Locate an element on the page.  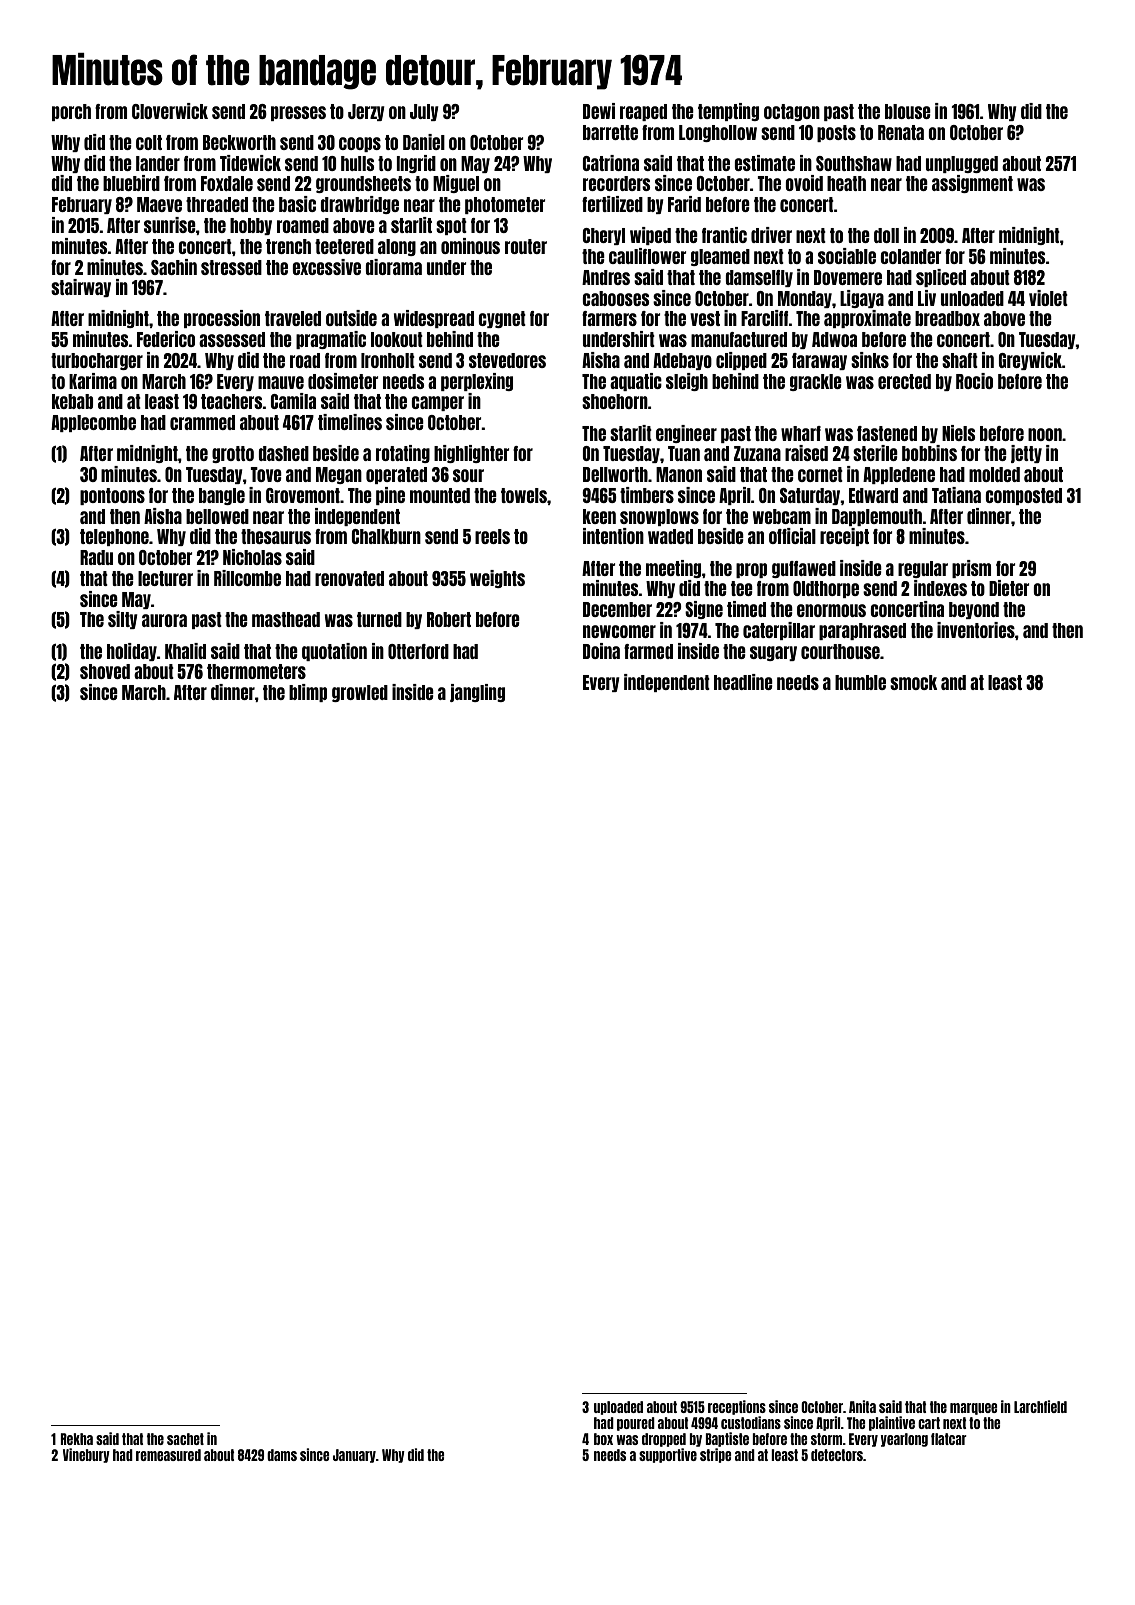
pontoons is located at coordinates (112, 496).
